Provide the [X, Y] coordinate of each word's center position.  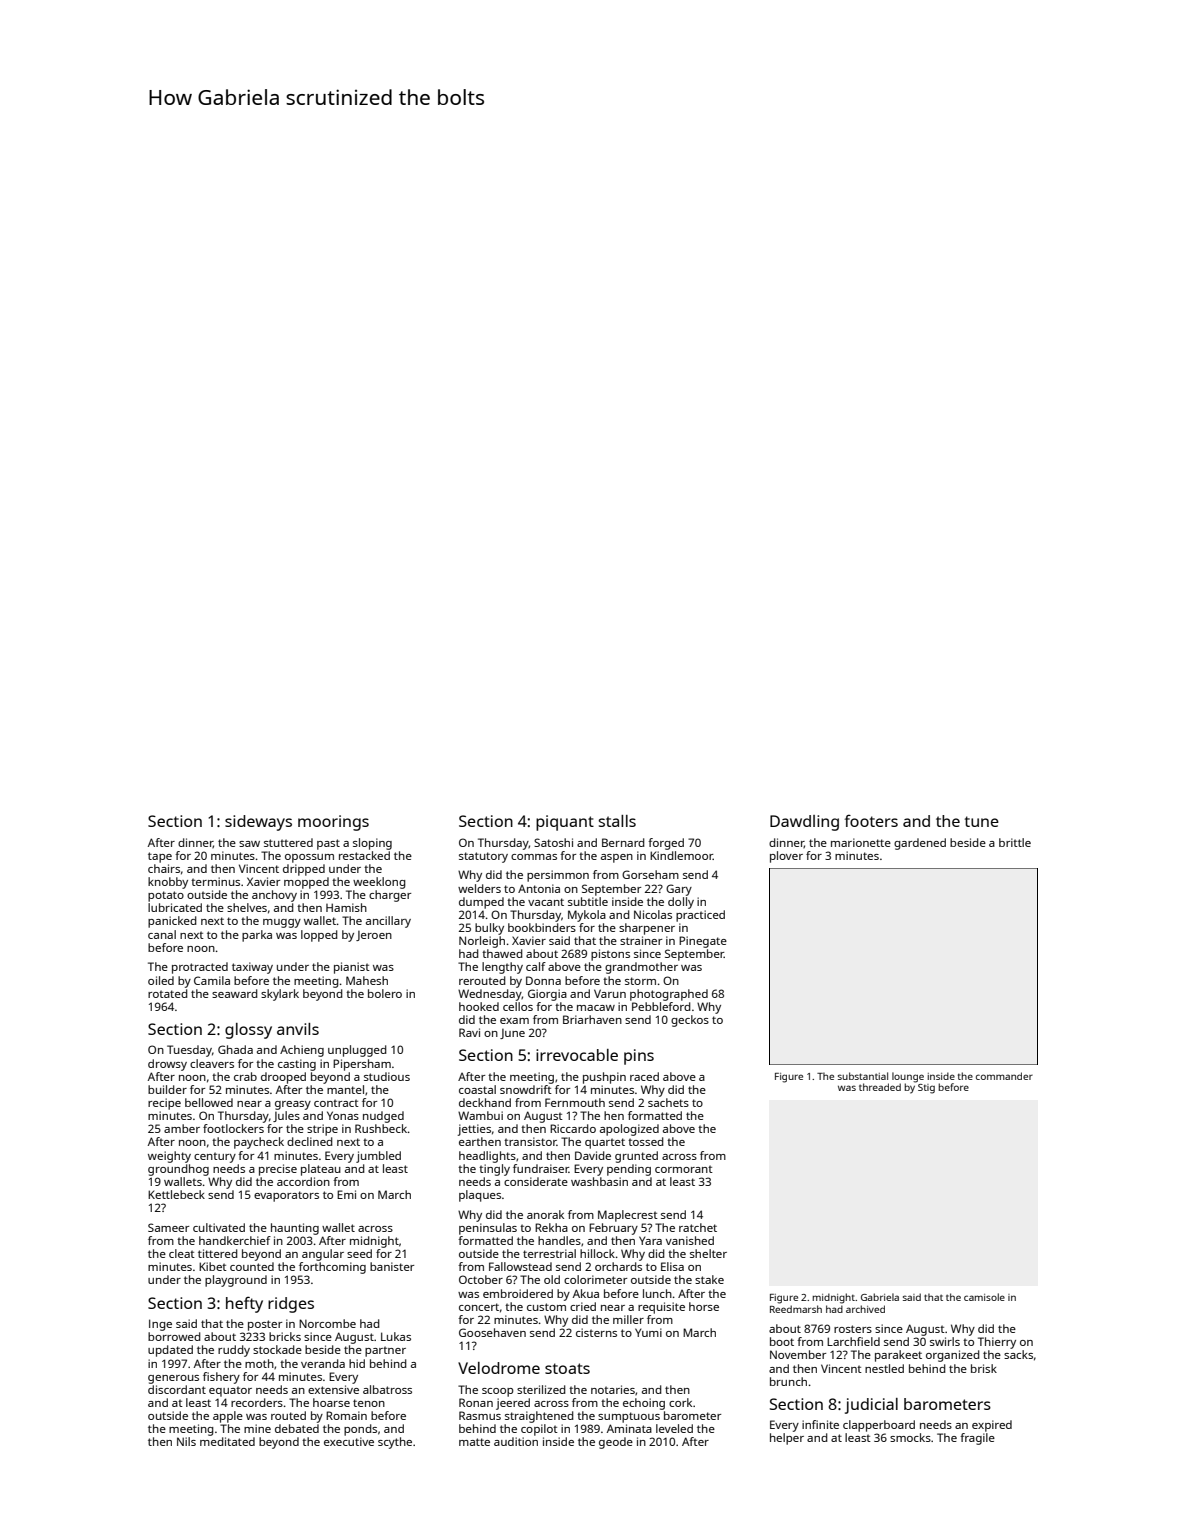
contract [336, 1103]
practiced [700, 916]
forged [666, 844]
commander [1004, 1076]
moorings [333, 823]
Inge [160, 1325]
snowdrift [526, 1089]
